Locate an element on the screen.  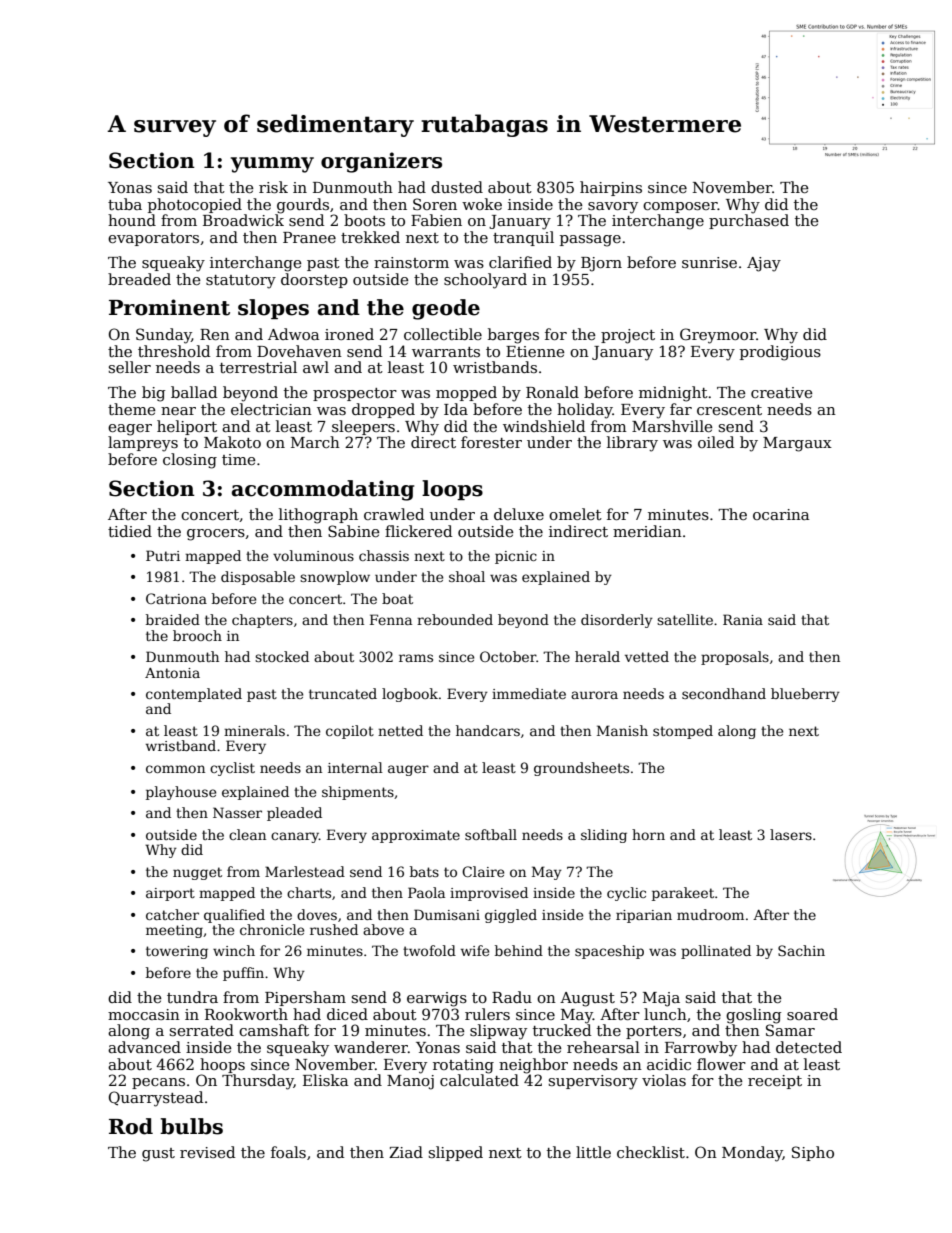
revised is located at coordinates (207, 1152).
